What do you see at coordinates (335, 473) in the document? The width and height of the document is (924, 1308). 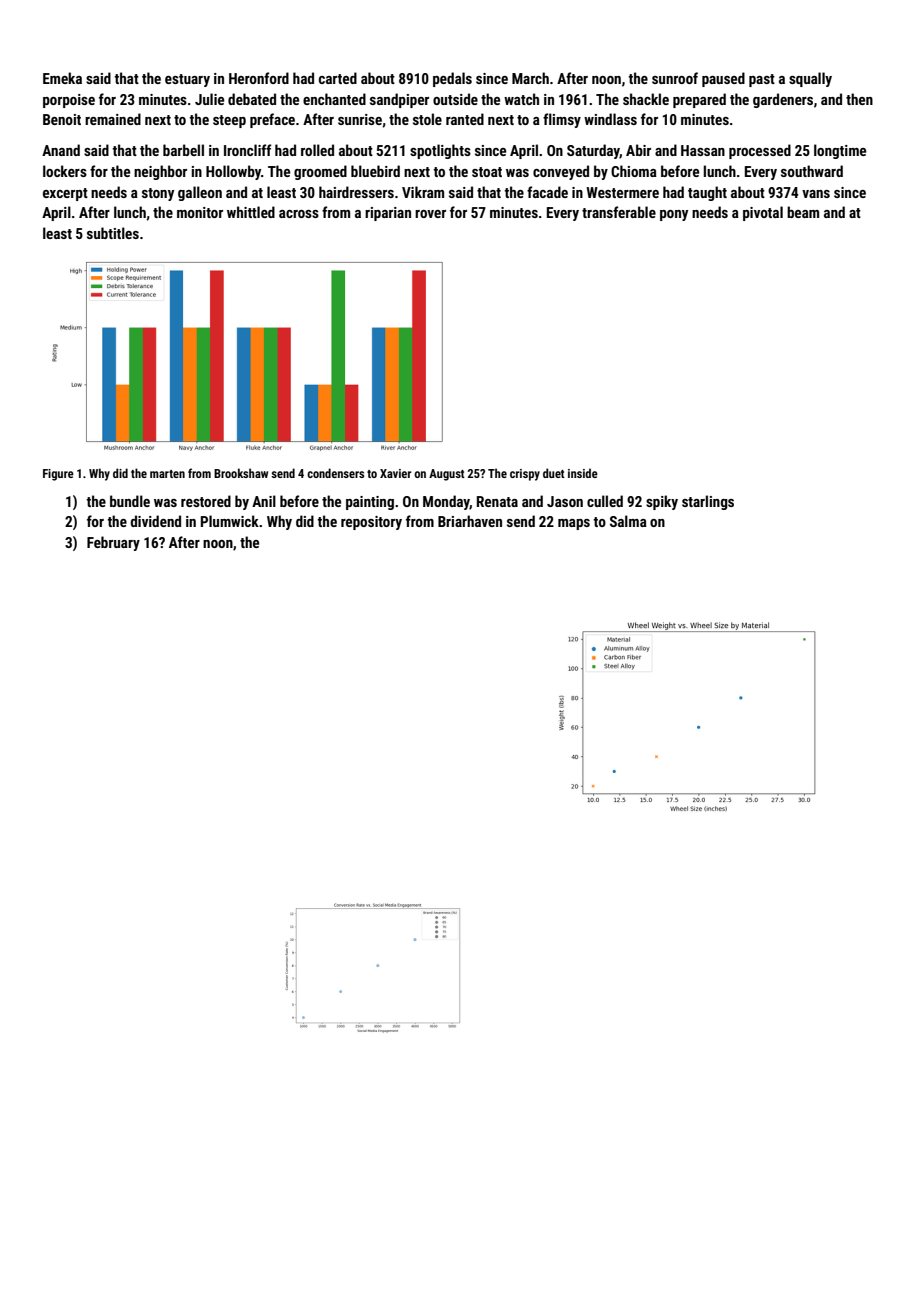 I see `condensers` at bounding box center [335, 473].
